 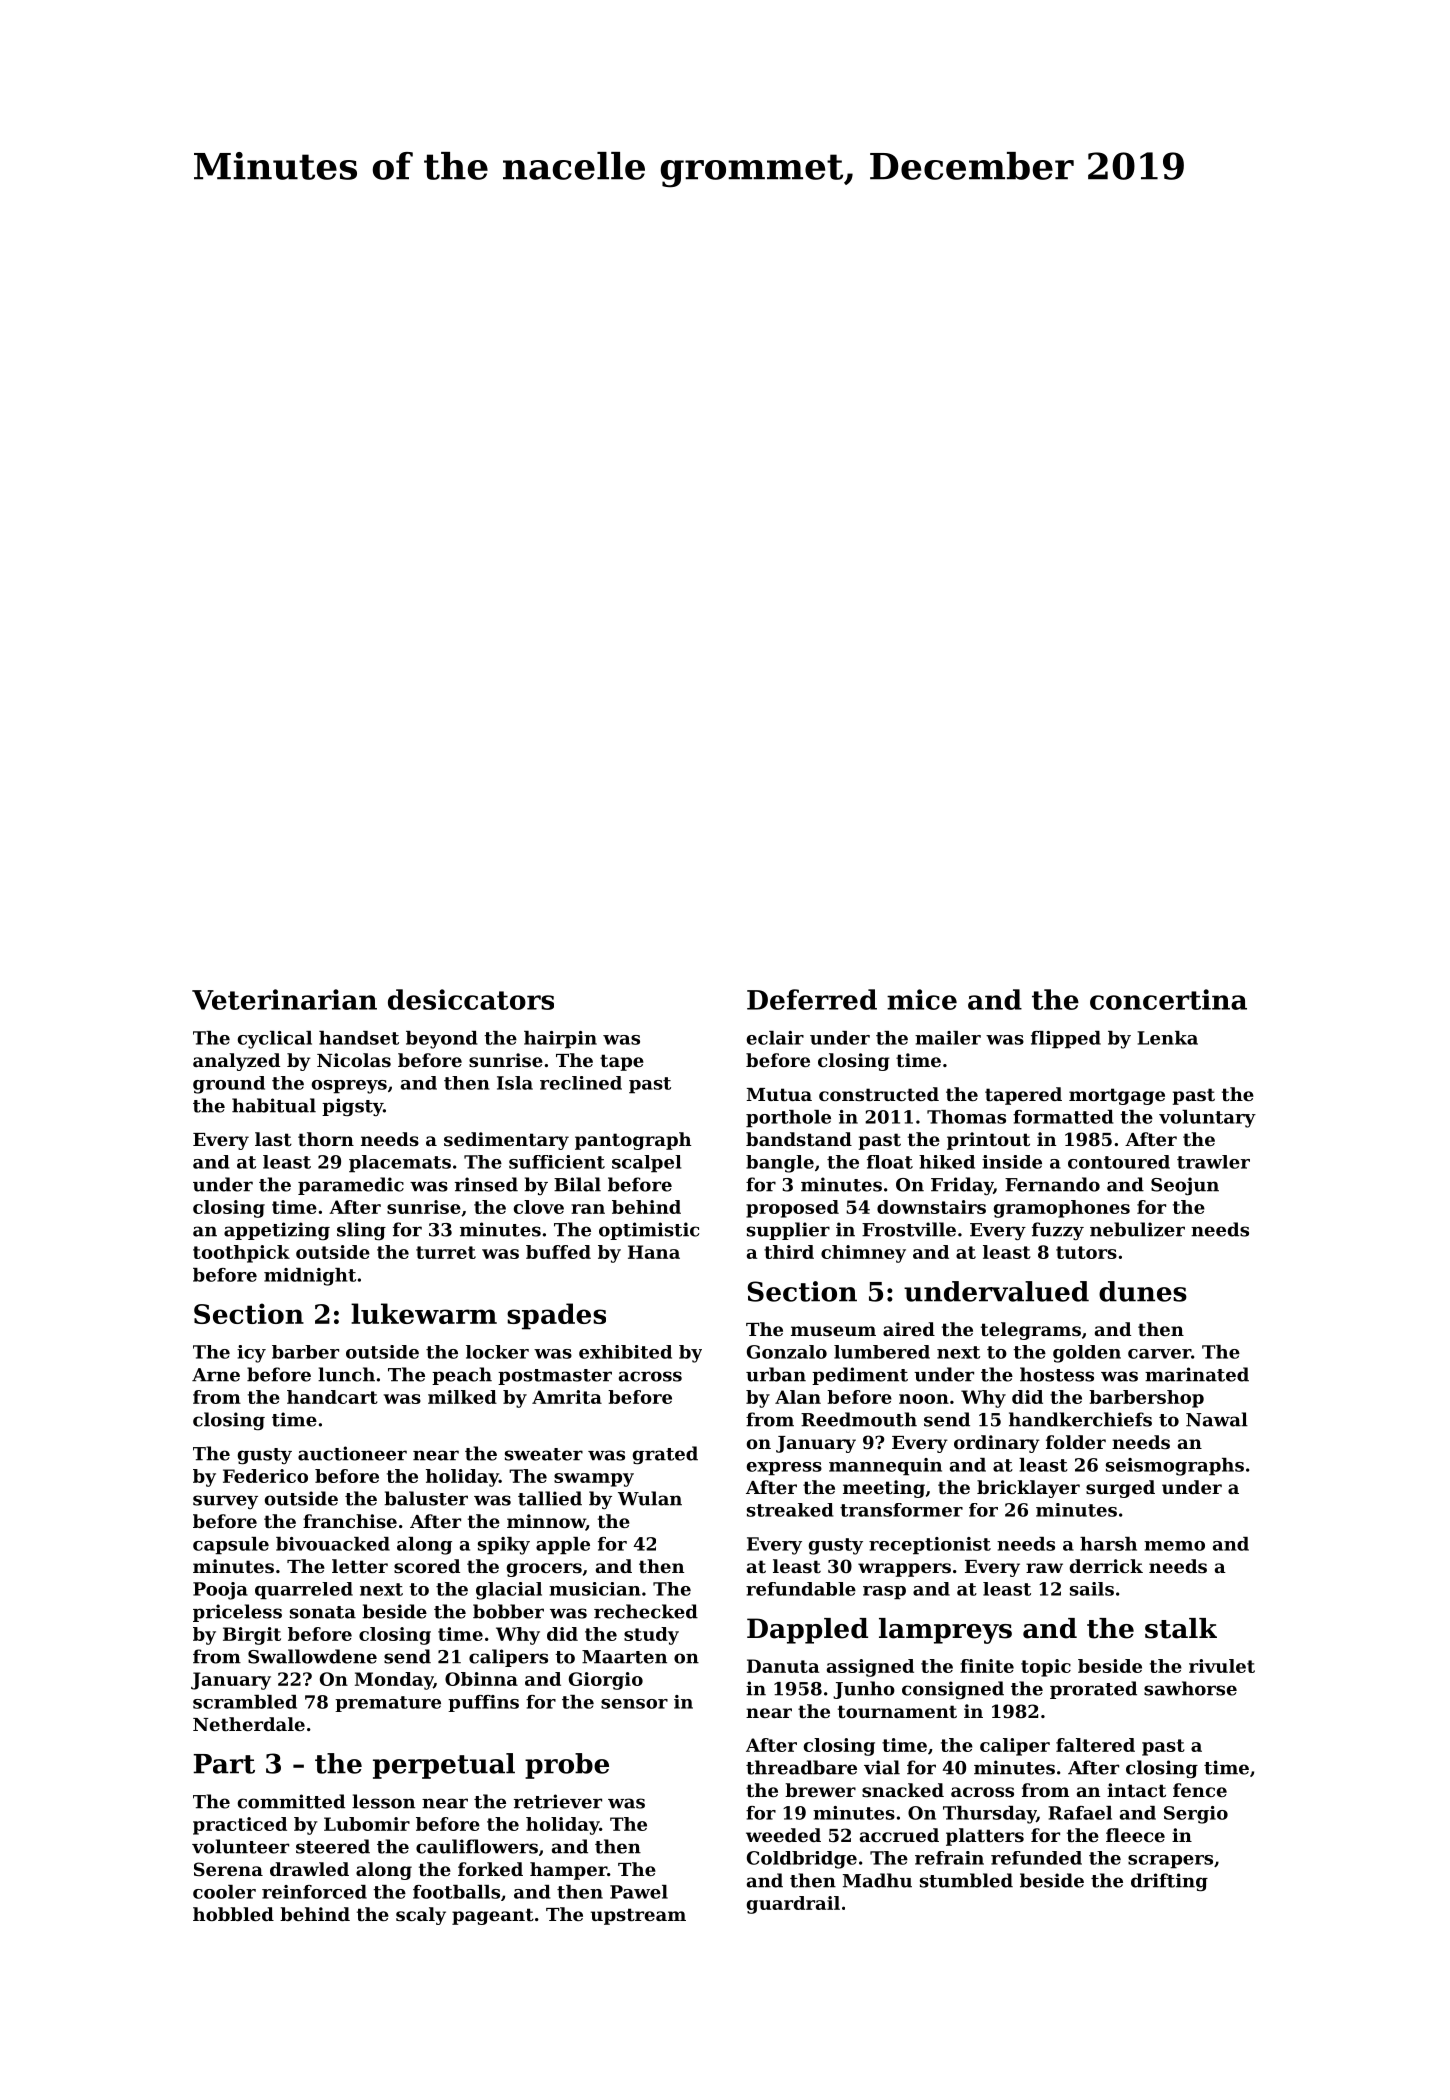 What do you see at coordinates (812, 999) in the image?
I see `Deferred` at bounding box center [812, 999].
